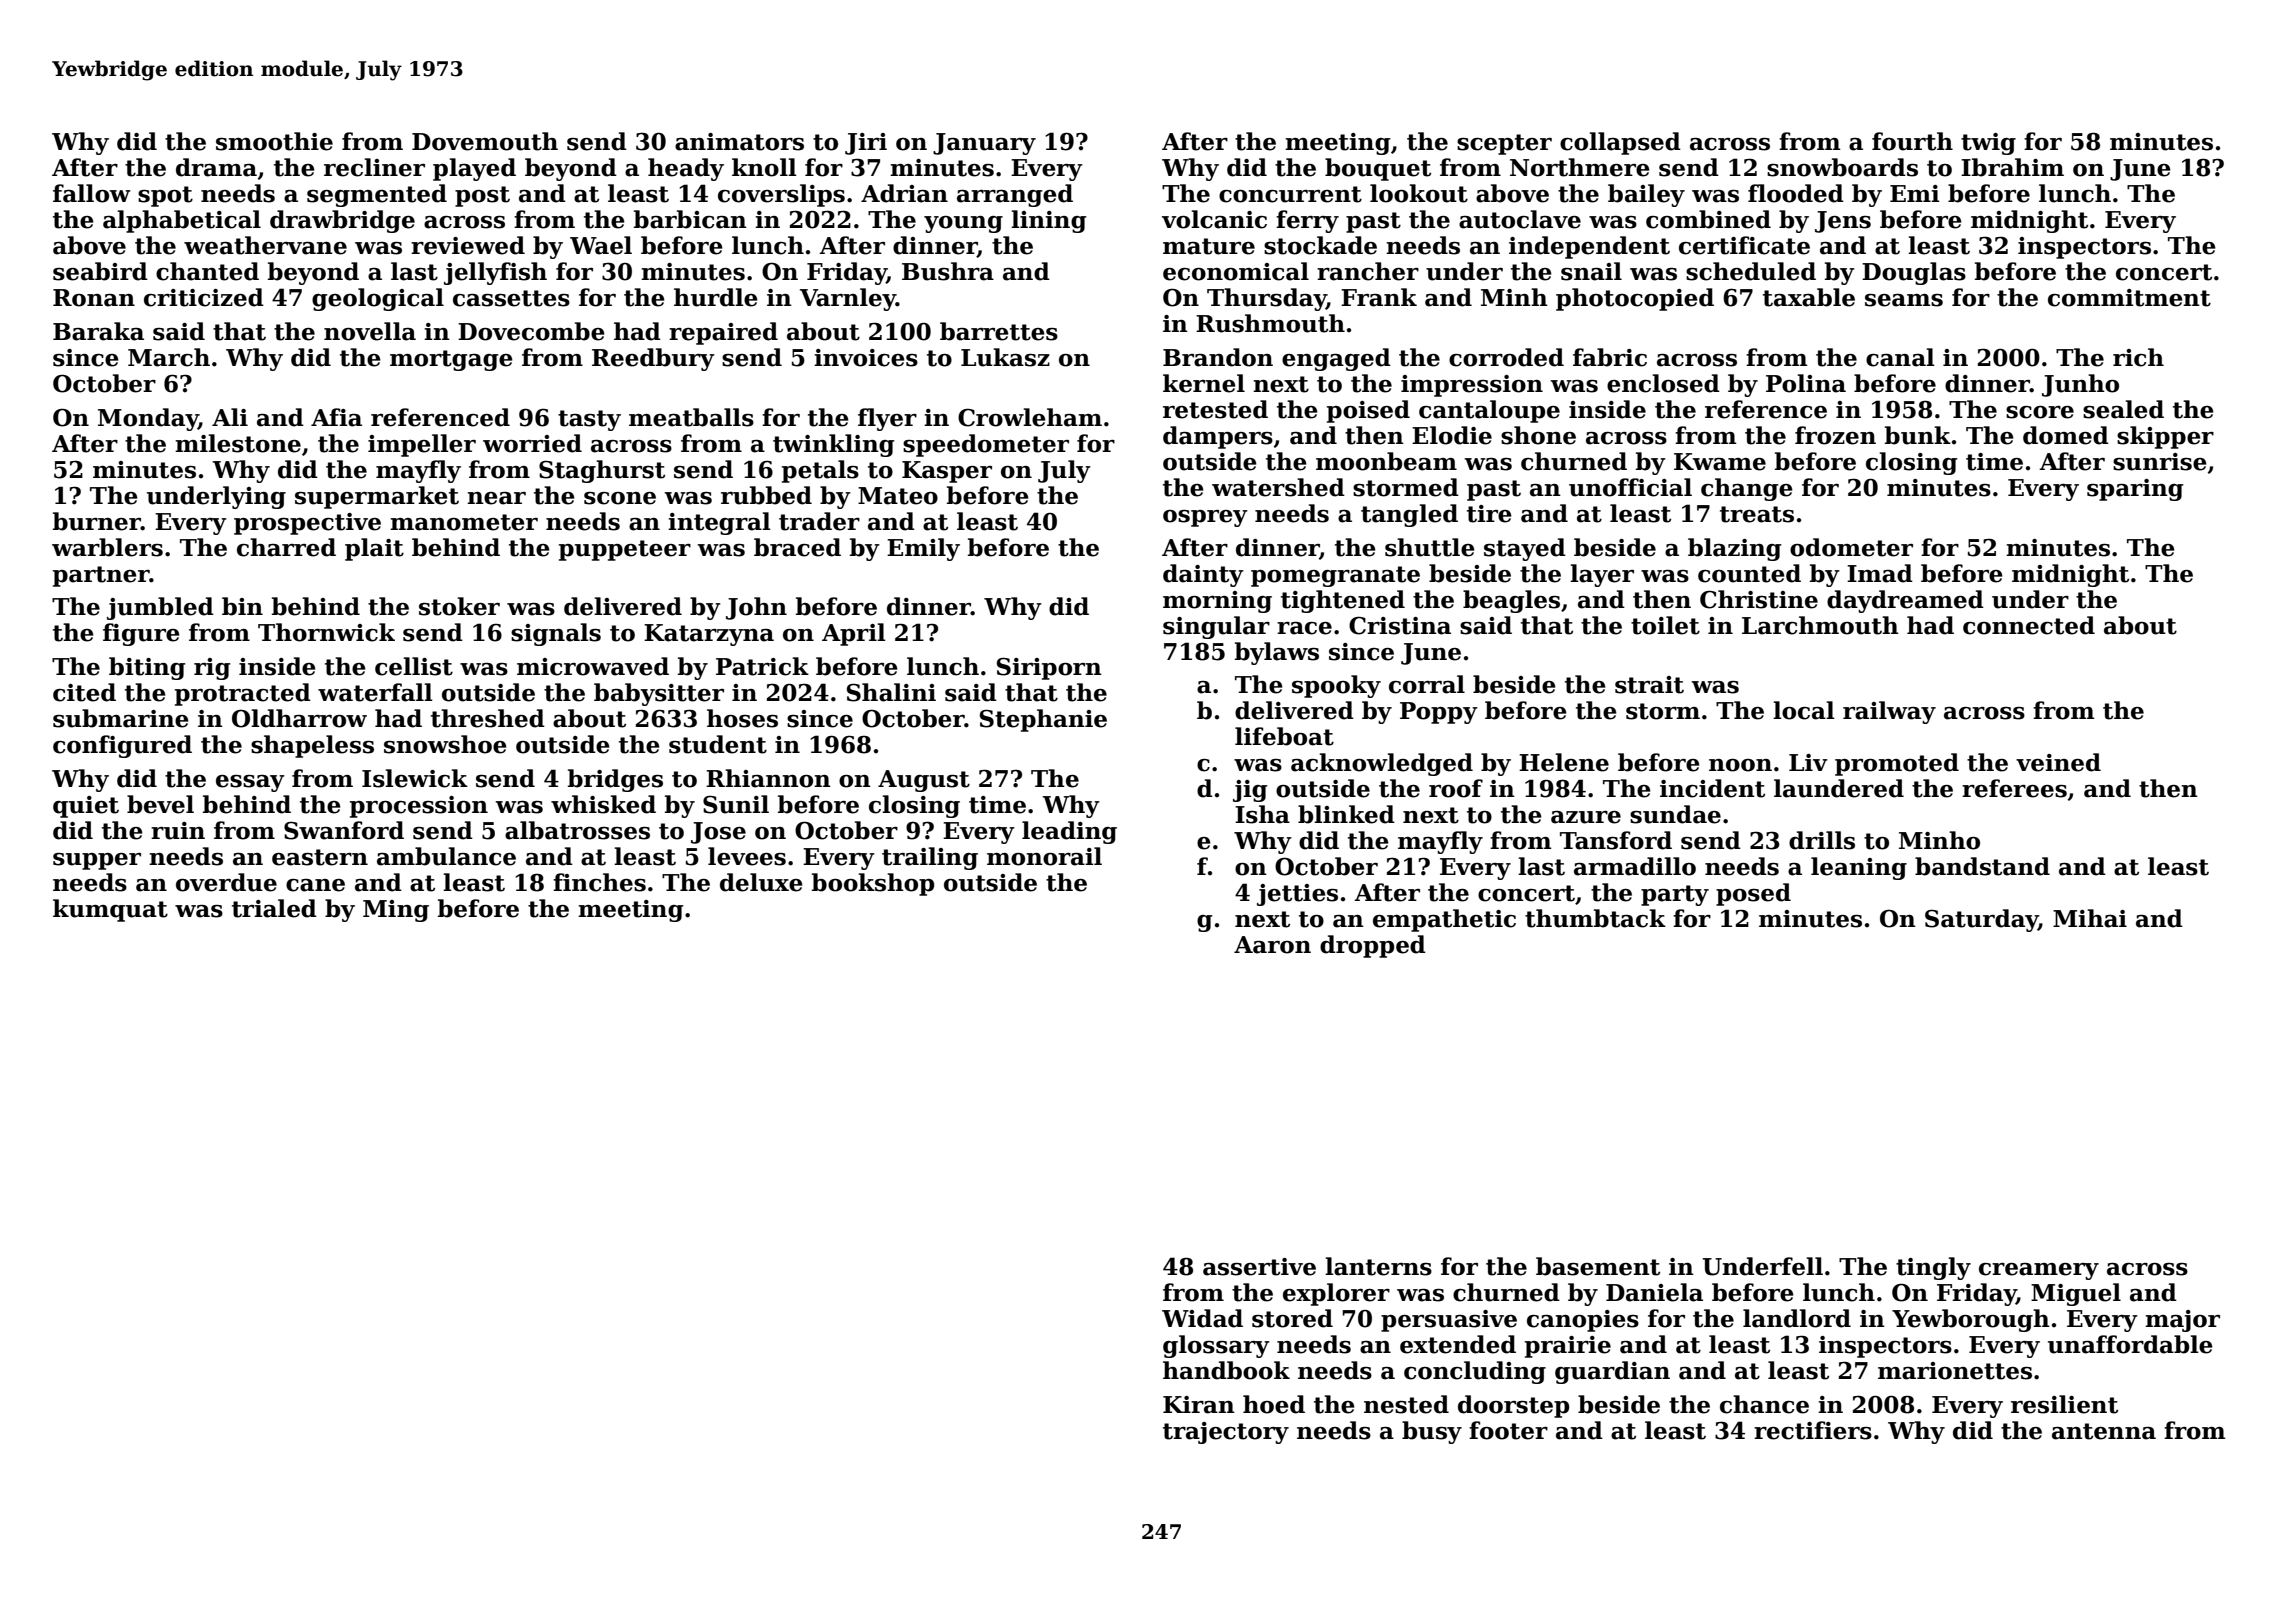 This image has width=2282, height=1614. What do you see at coordinates (1226, 1433) in the image?
I see `trajectory` at bounding box center [1226, 1433].
